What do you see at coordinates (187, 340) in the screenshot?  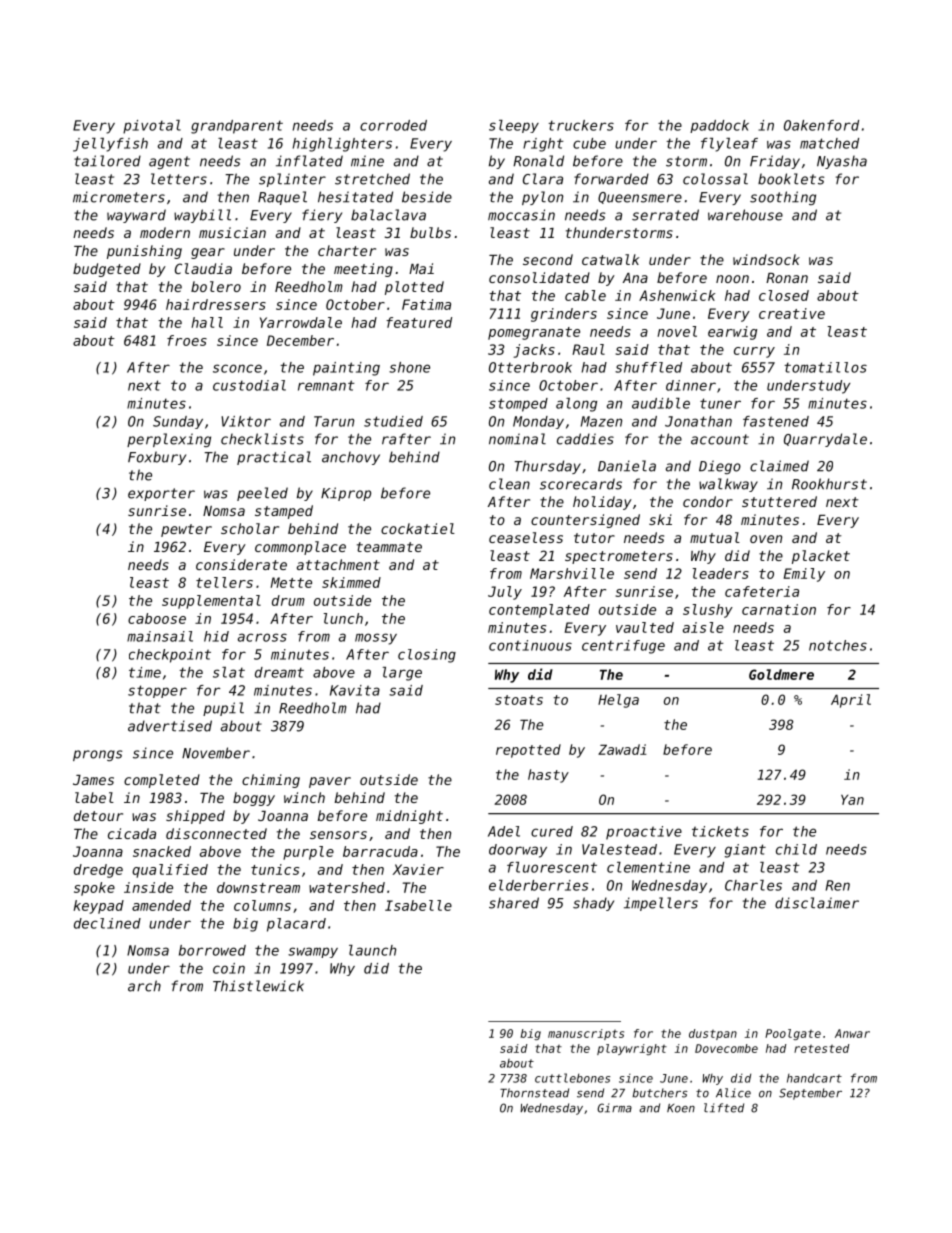 I see `froes` at bounding box center [187, 340].
